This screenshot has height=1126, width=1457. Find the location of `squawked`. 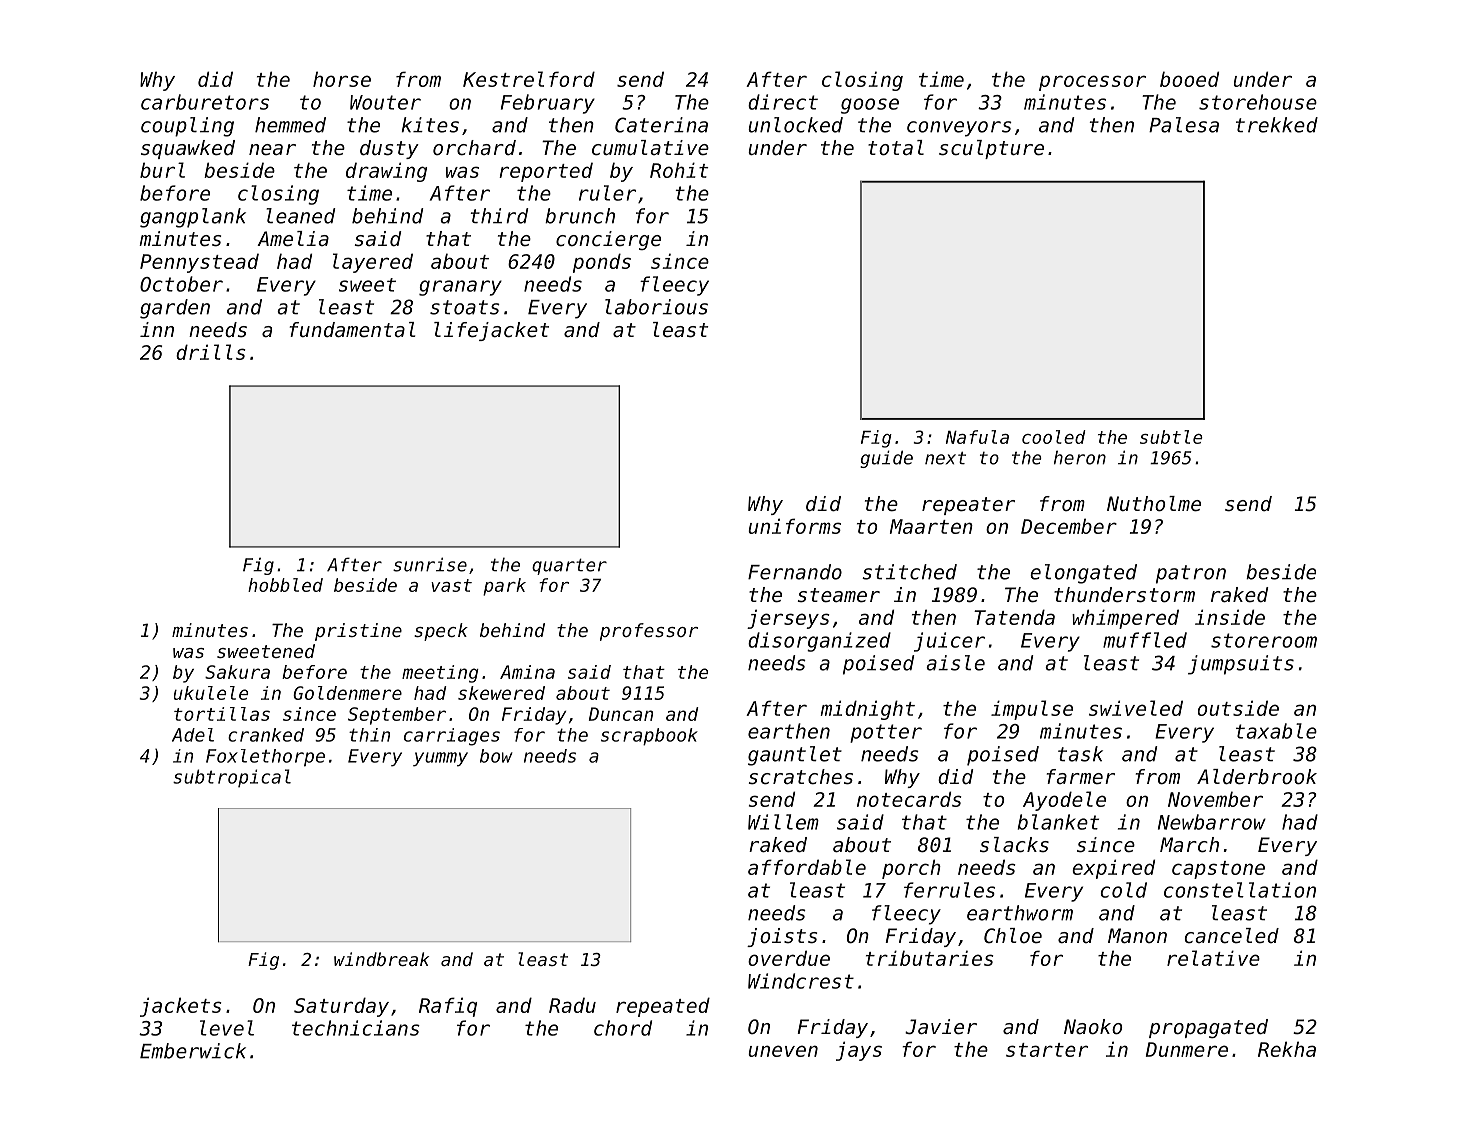

squawked is located at coordinates (188, 149).
